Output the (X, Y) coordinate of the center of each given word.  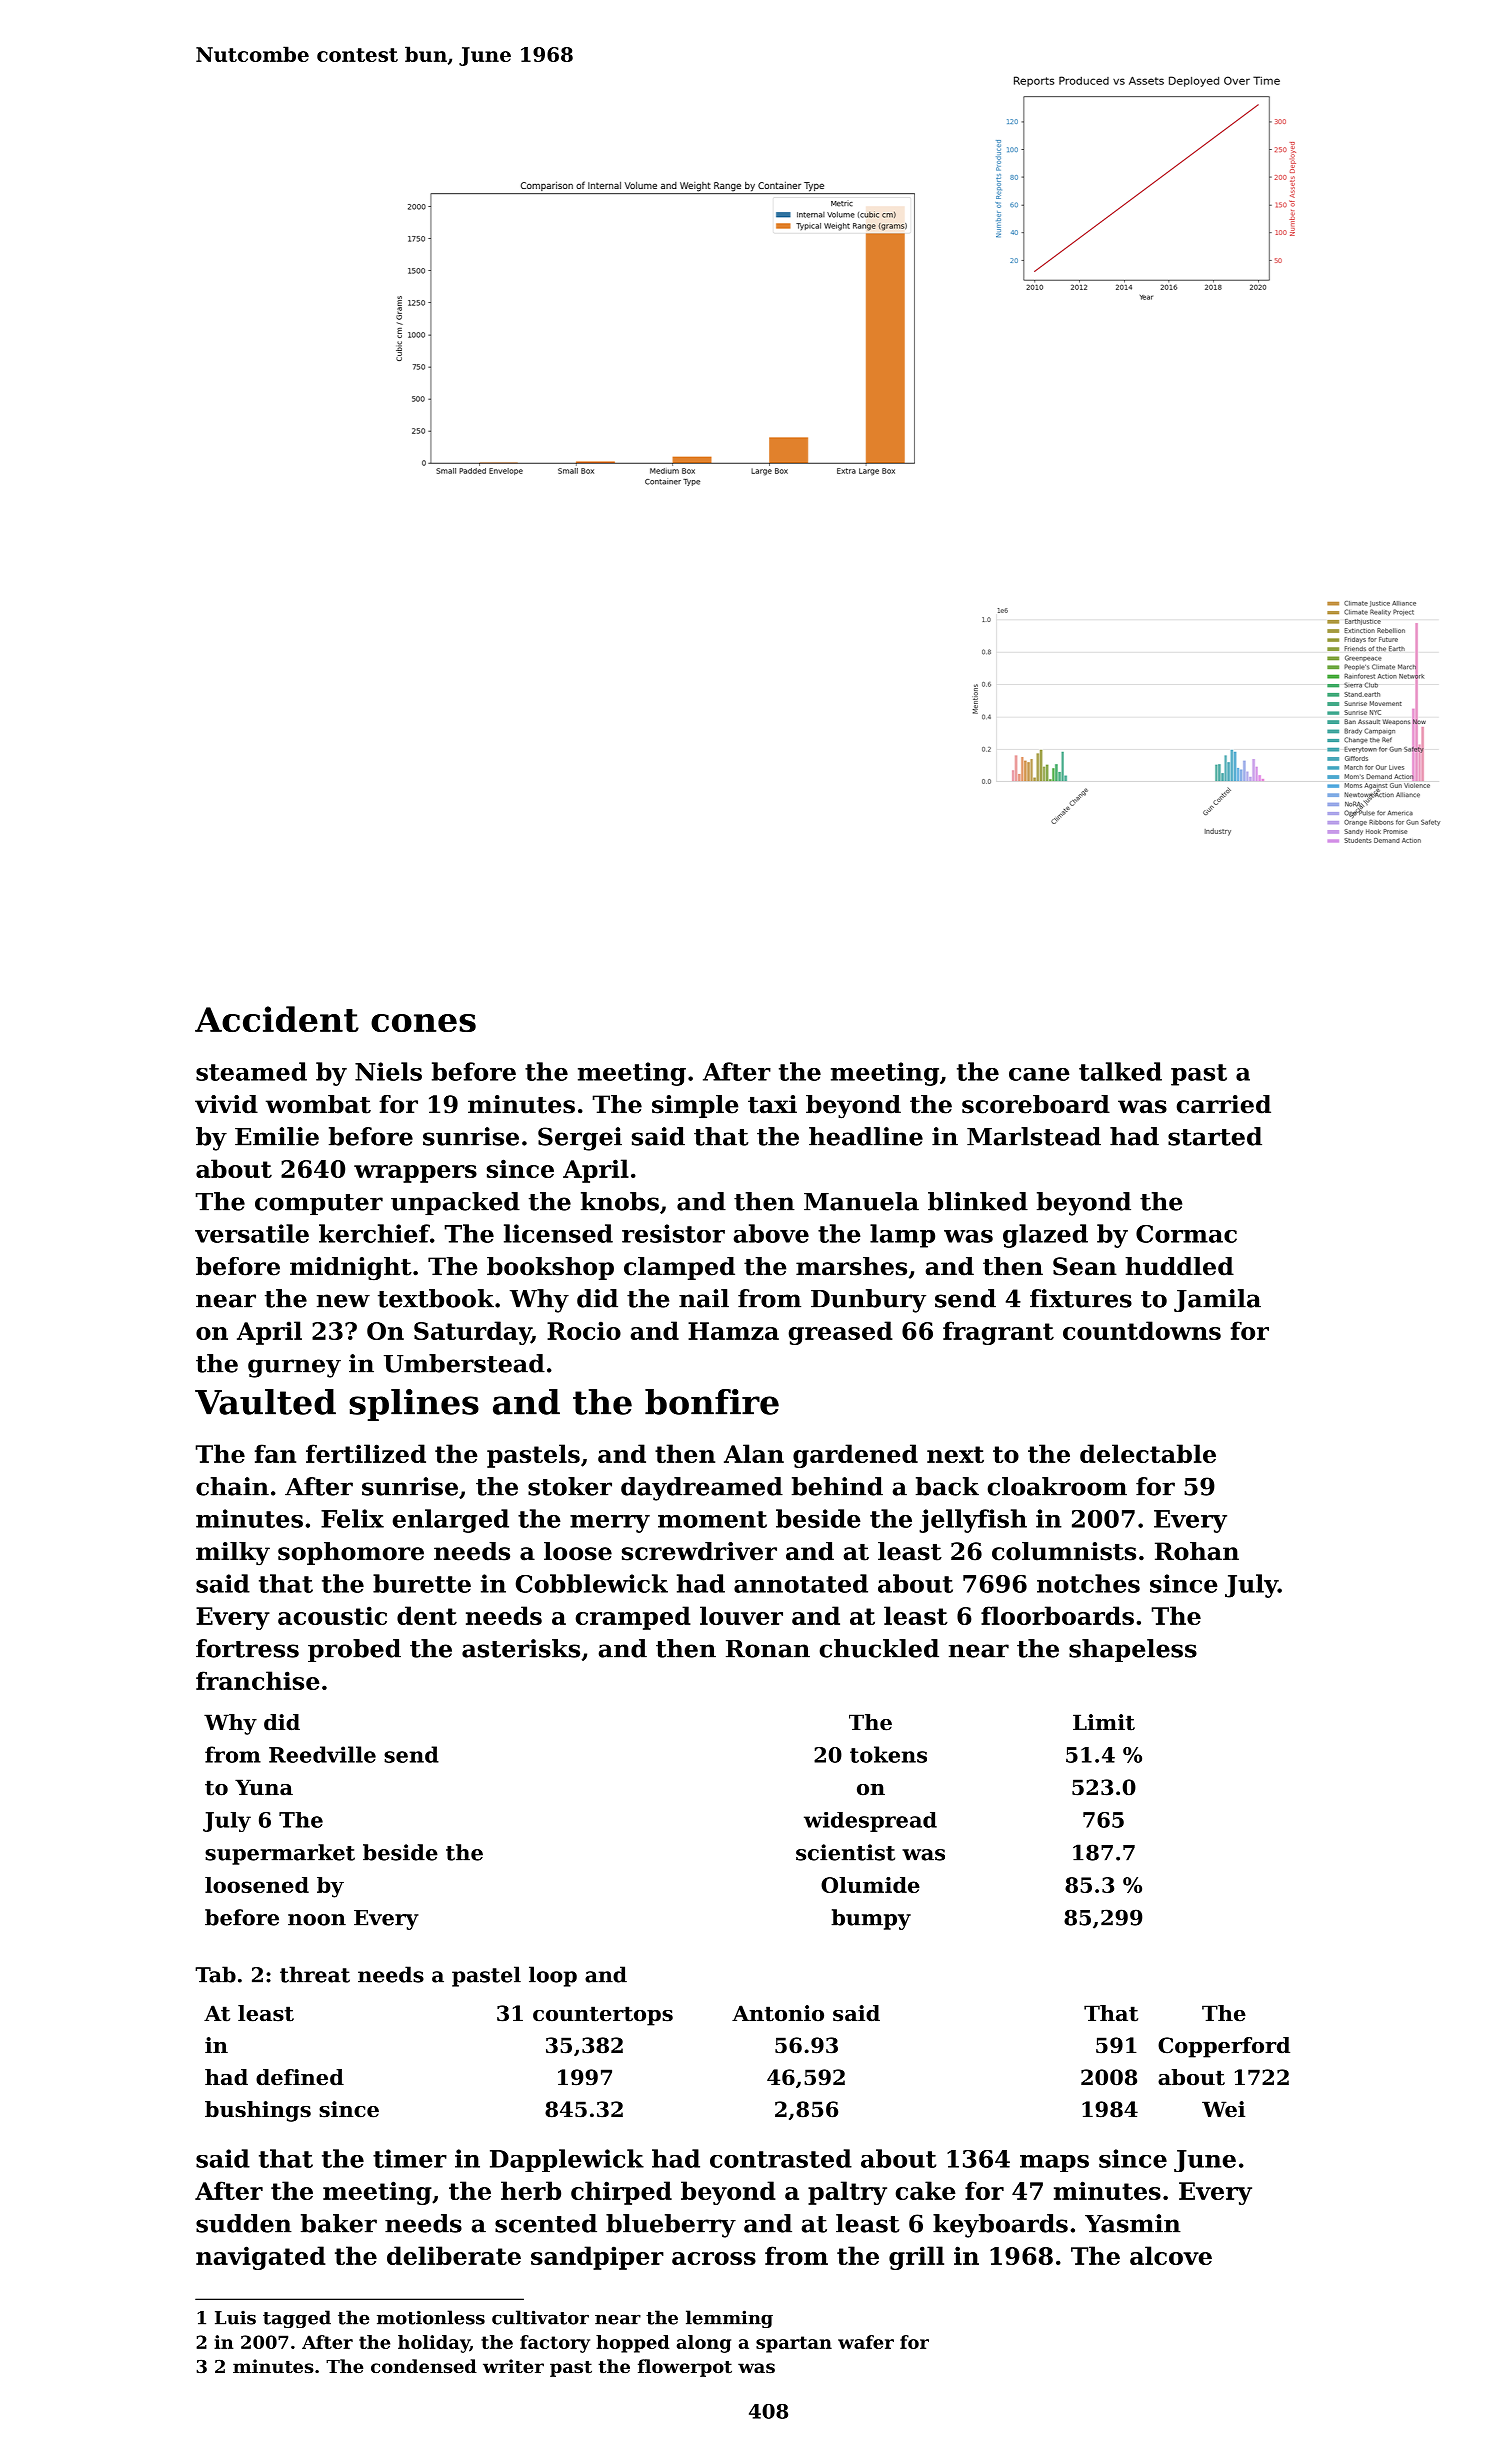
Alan (754, 1453)
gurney (294, 1368)
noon (317, 1920)
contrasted (781, 2158)
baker (339, 2223)
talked (1120, 1071)
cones (423, 1023)
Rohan (1197, 1551)
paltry (847, 2193)
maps (1054, 2163)
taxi (772, 1104)
